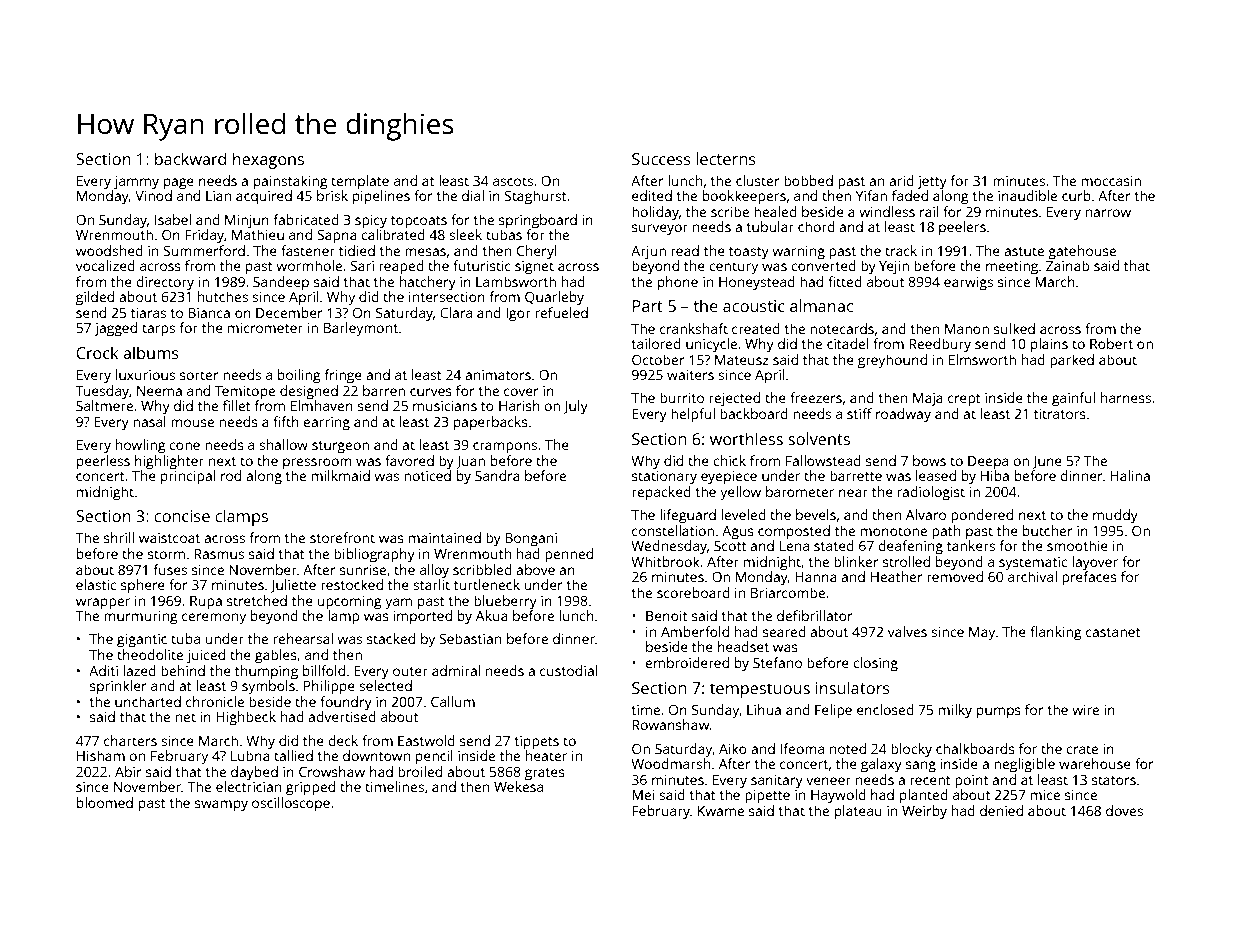 This page has height=952, width=1233. What do you see at coordinates (545, 774) in the page?
I see `grates` at bounding box center [545, 774].
